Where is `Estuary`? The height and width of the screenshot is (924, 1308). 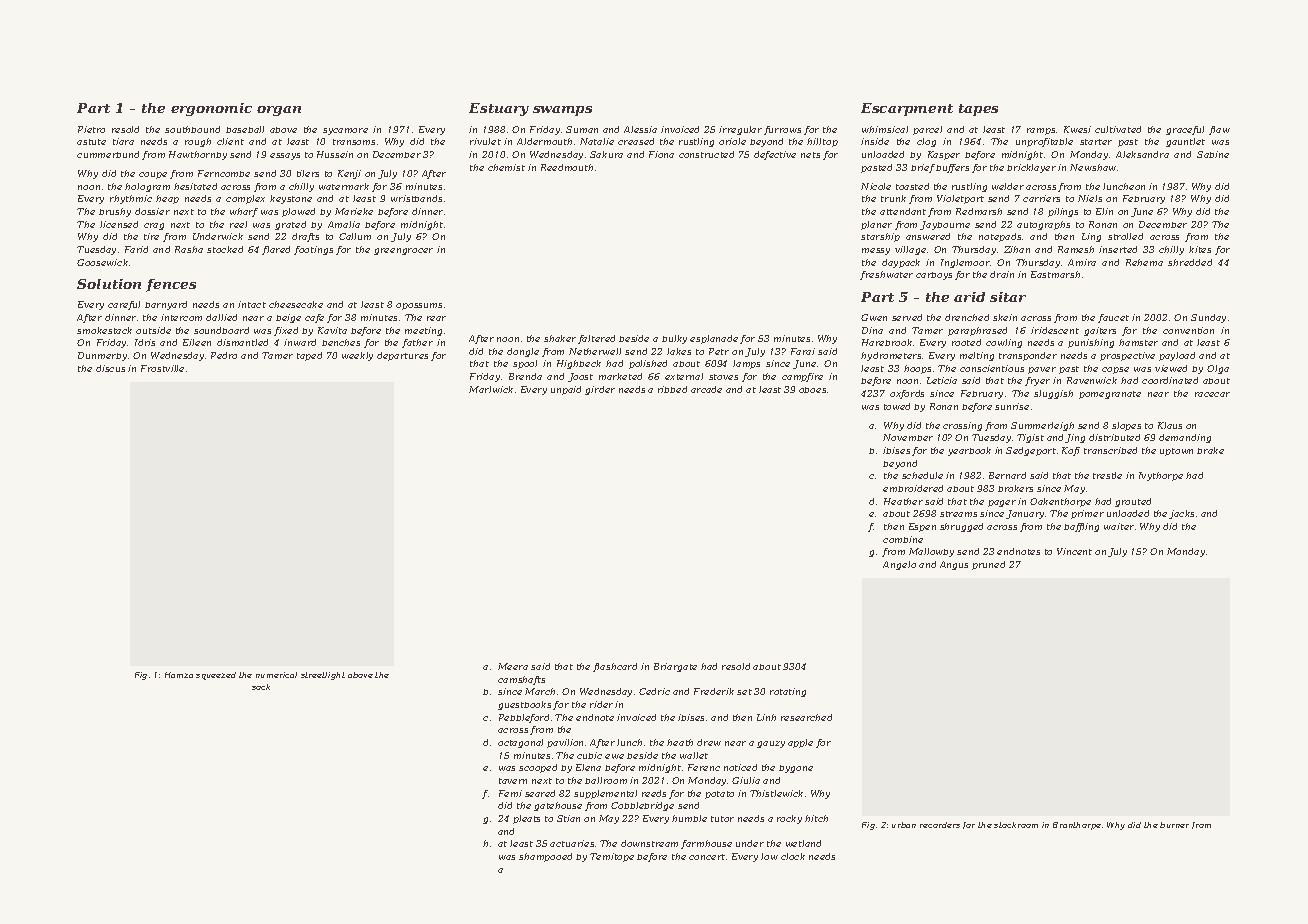 Estuary is located at coordinates (499, 109).
